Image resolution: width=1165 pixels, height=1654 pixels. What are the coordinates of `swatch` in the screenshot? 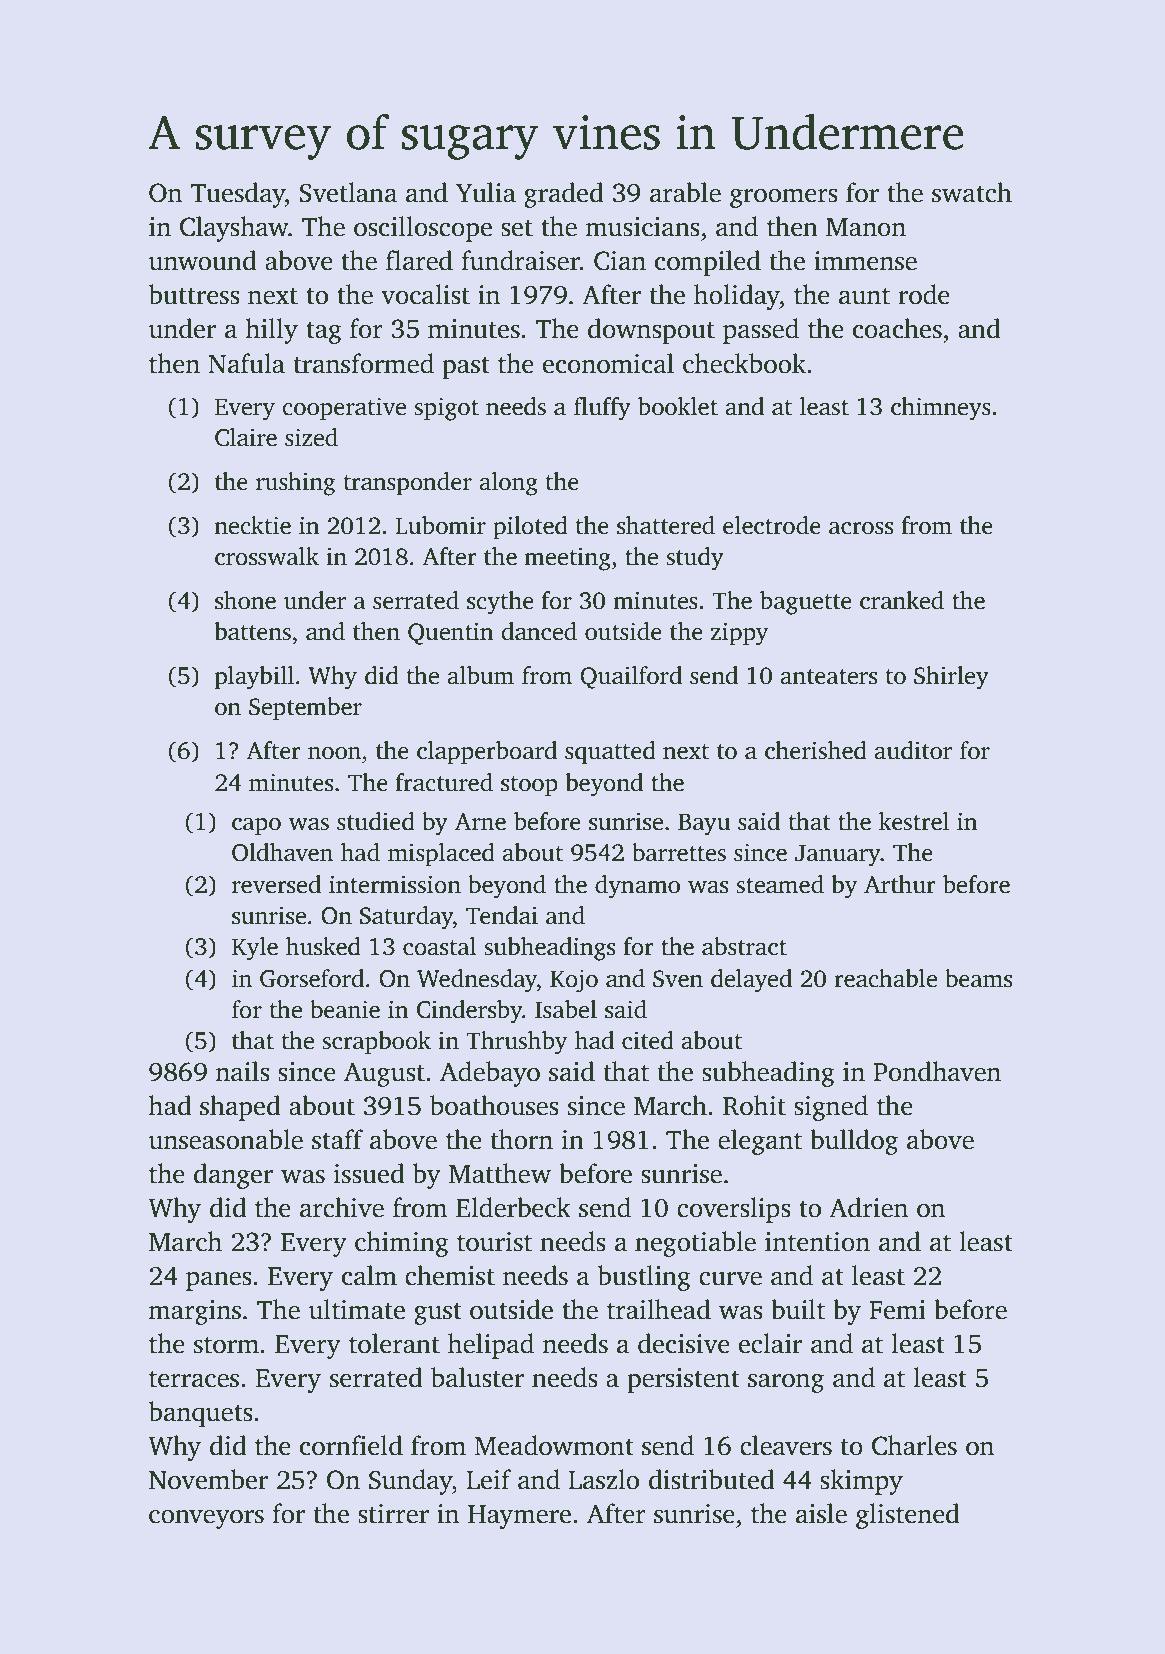 It's located at (972, 192).
